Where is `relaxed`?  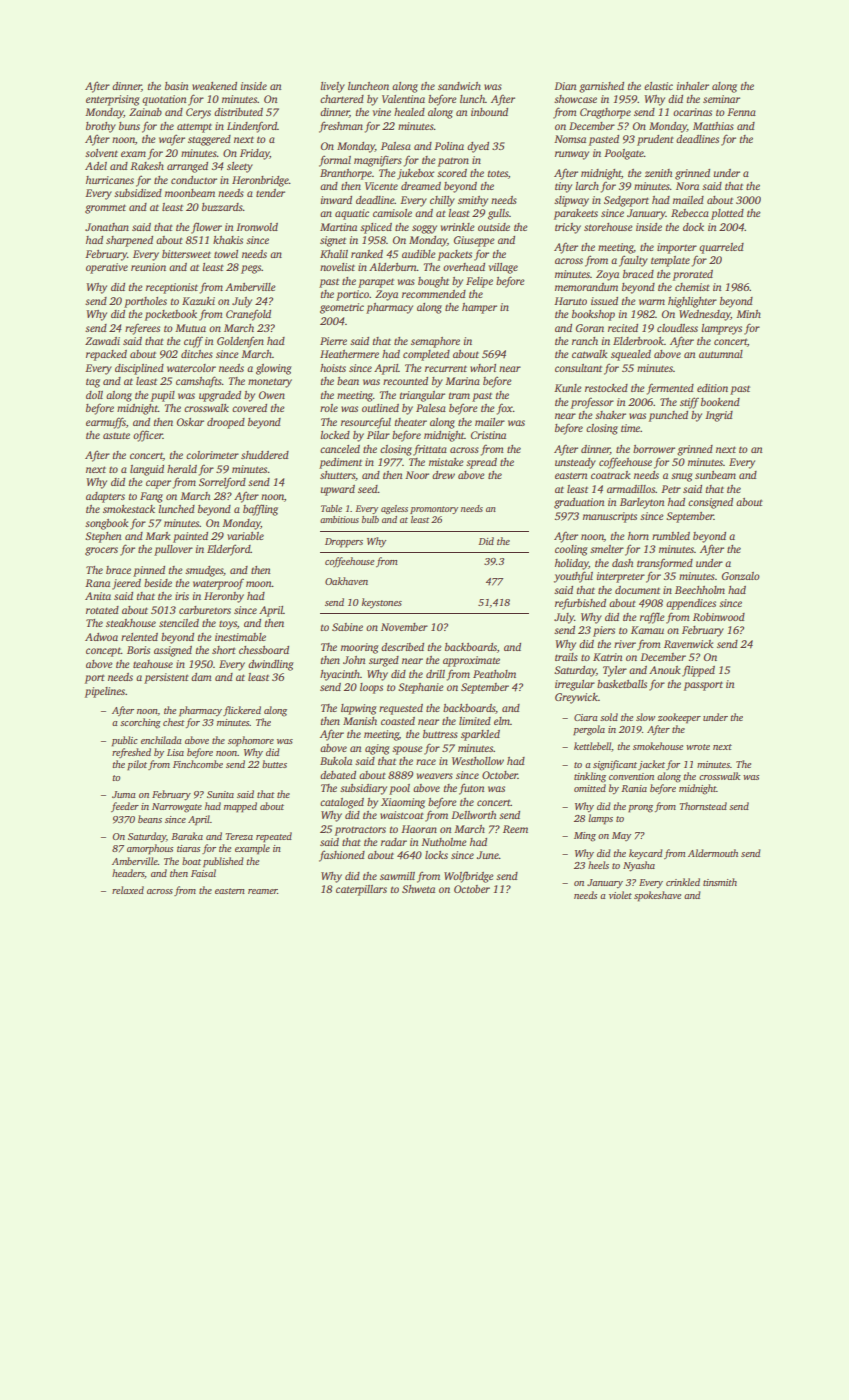 relaxed is located at coordinates (128, 890).
